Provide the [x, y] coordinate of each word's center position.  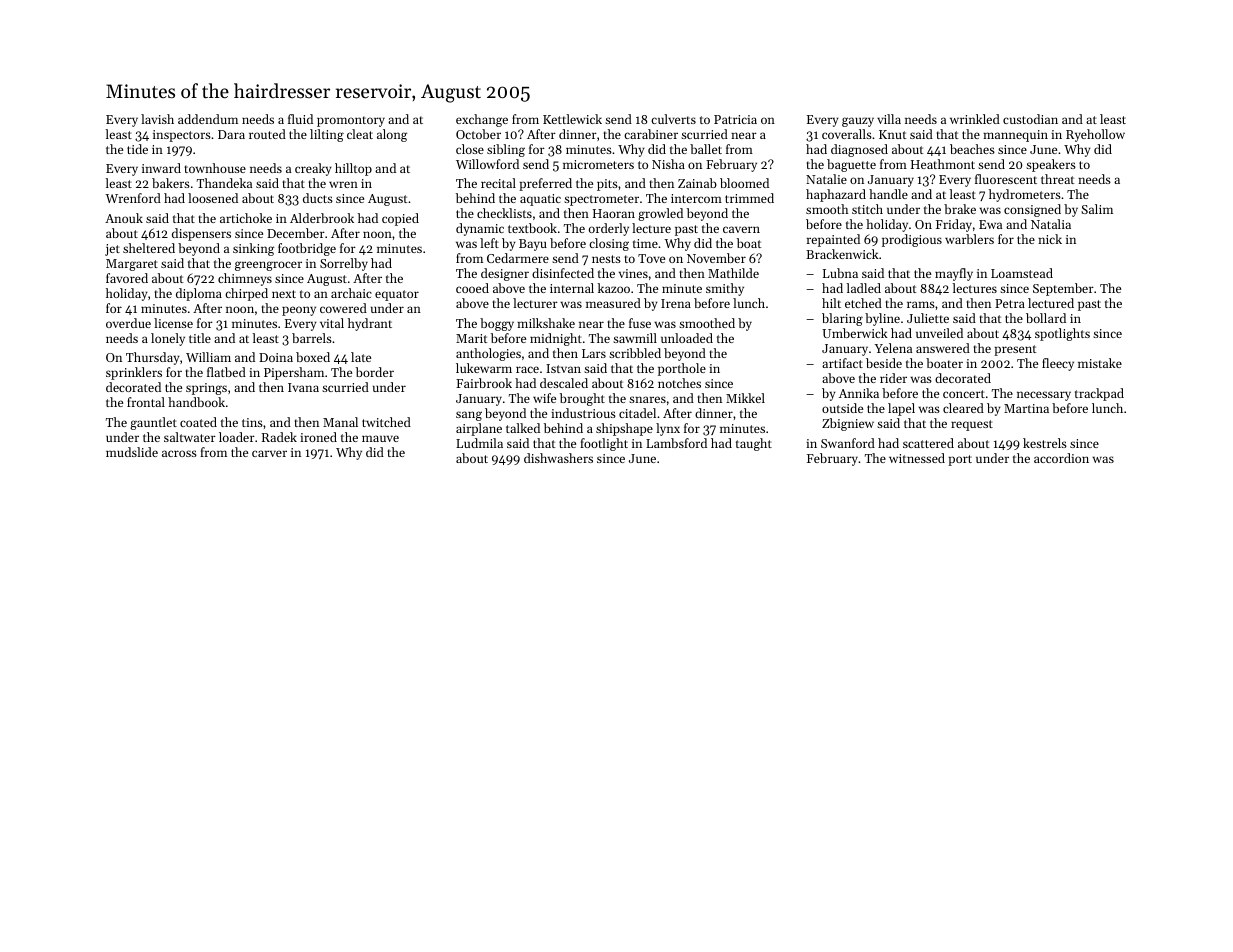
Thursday [153, 358]
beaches [972, 149]
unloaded [687, 338]
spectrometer [601, 200]
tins [252, 422]
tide [137, 149]
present [1015, 350]
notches [679, 383]
